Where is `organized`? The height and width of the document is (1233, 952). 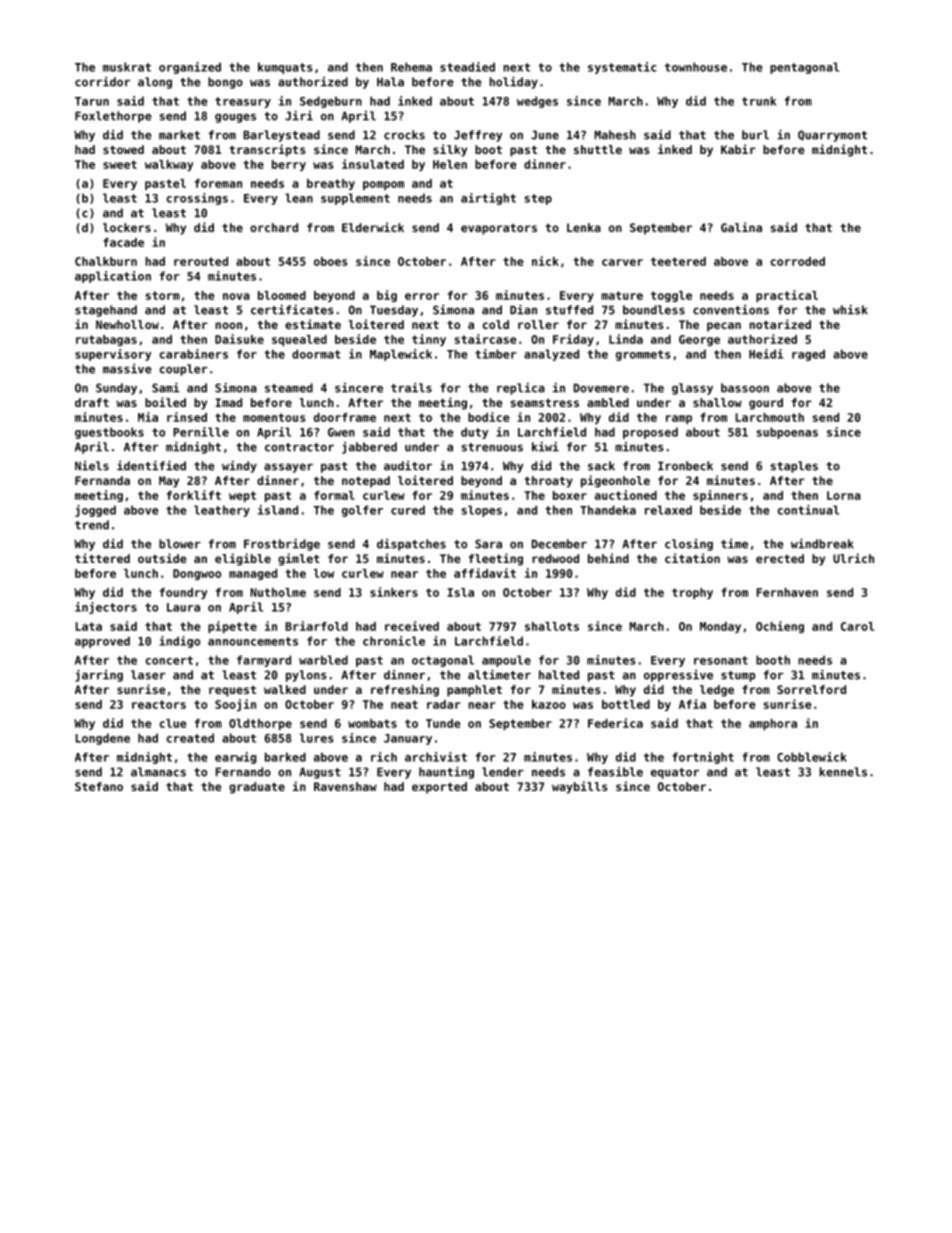
organized is located at coordinates (190, 68).
